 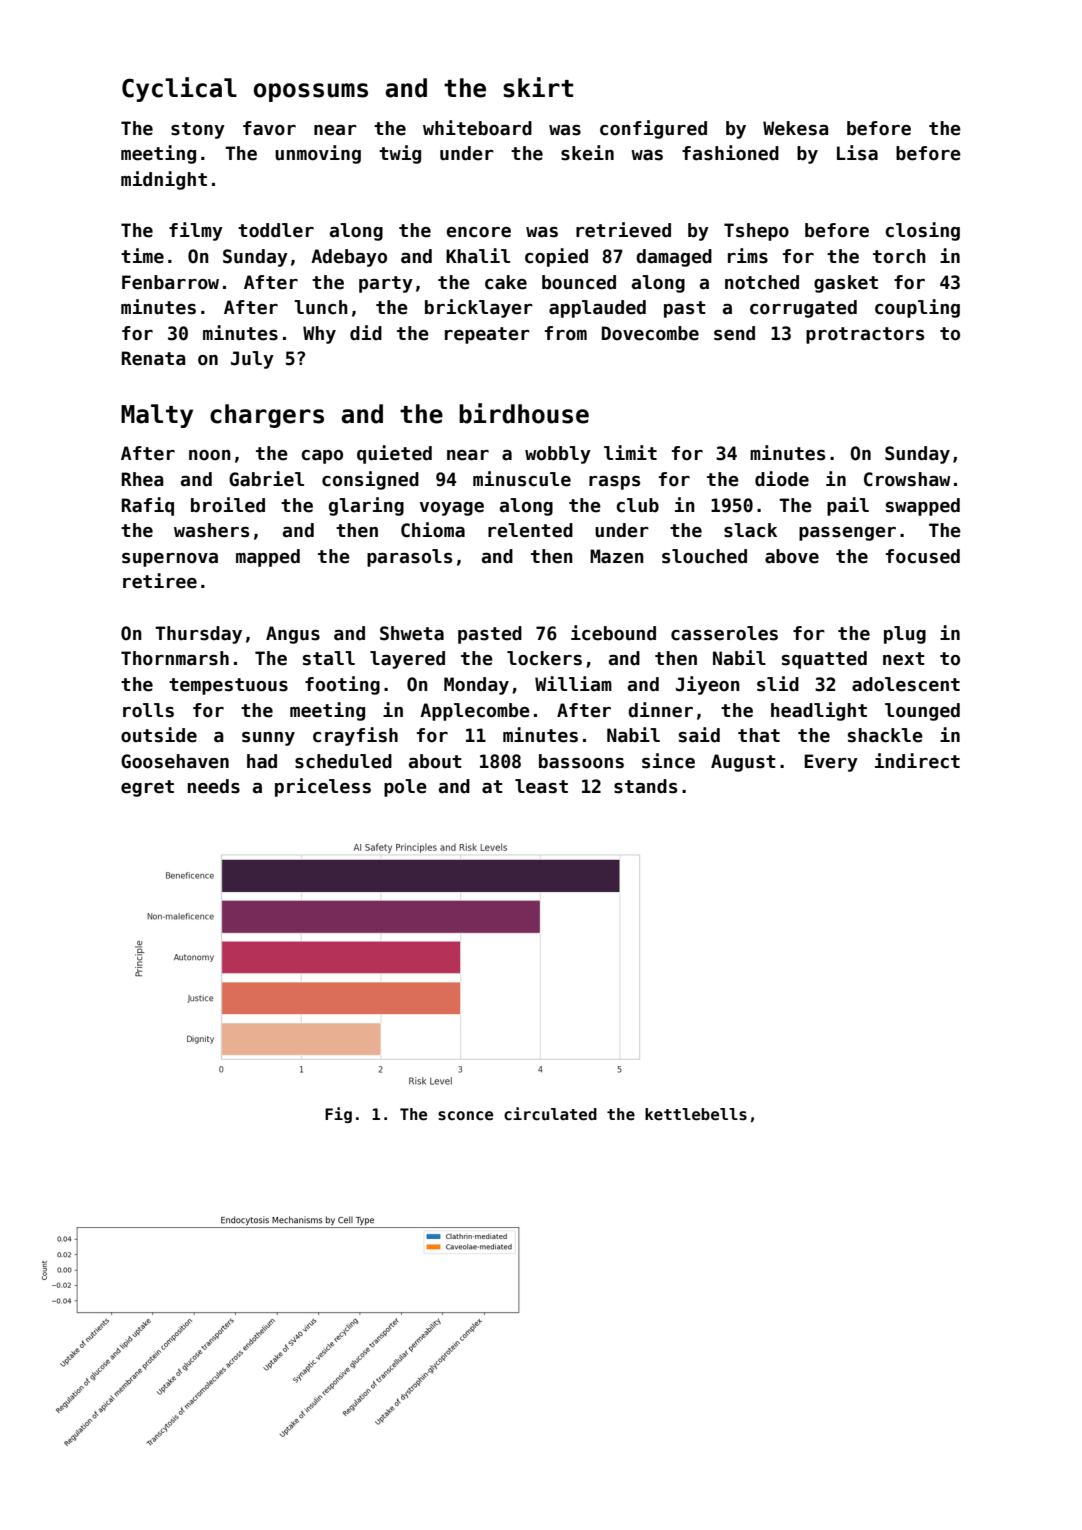 What do you see at coordinates (268, 558) in the screenshot?
I see `mapped` at bounding box center [268, 558].
